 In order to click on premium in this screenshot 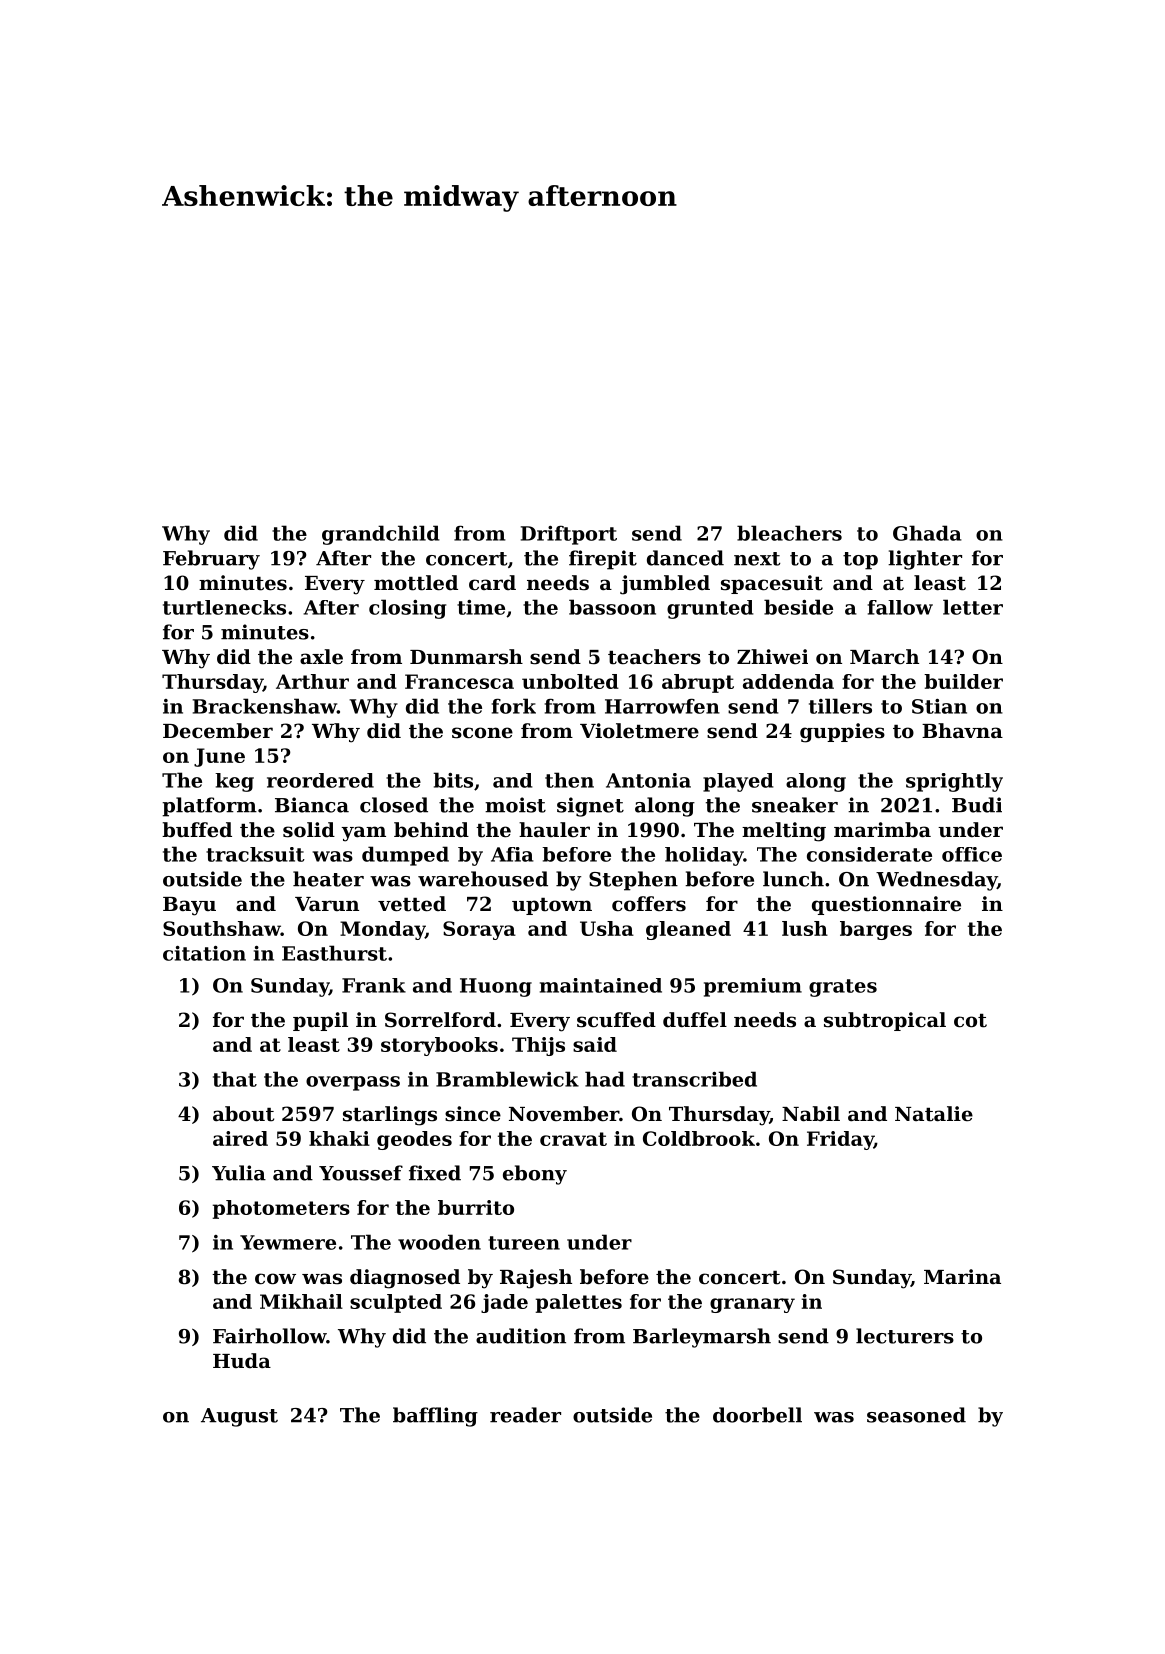, I will do `click(753, 987)`.
